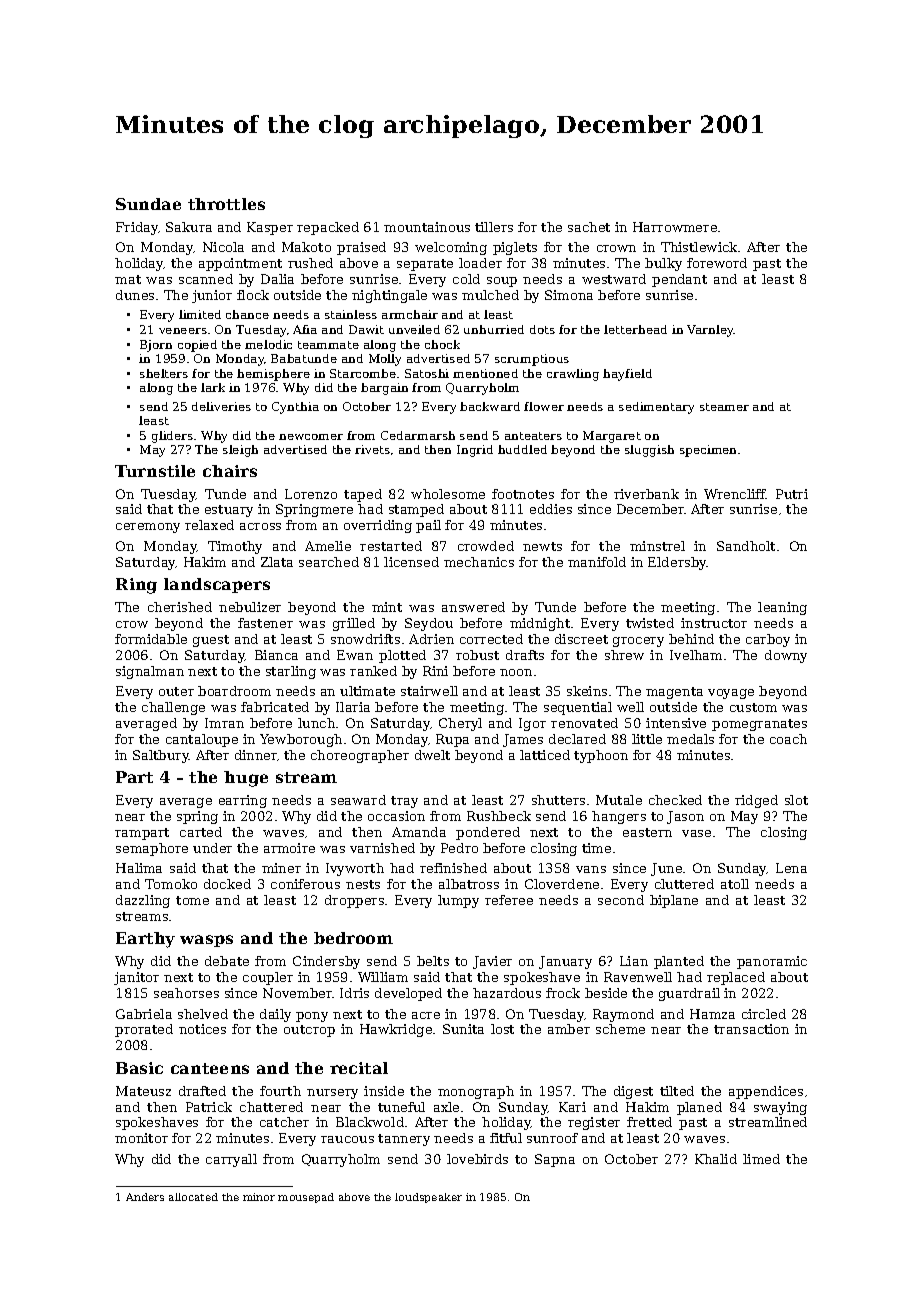  What do you see at coordinates (675, 227) in the document?
I see `Harrowmere` at bounding box center [675, 227].
